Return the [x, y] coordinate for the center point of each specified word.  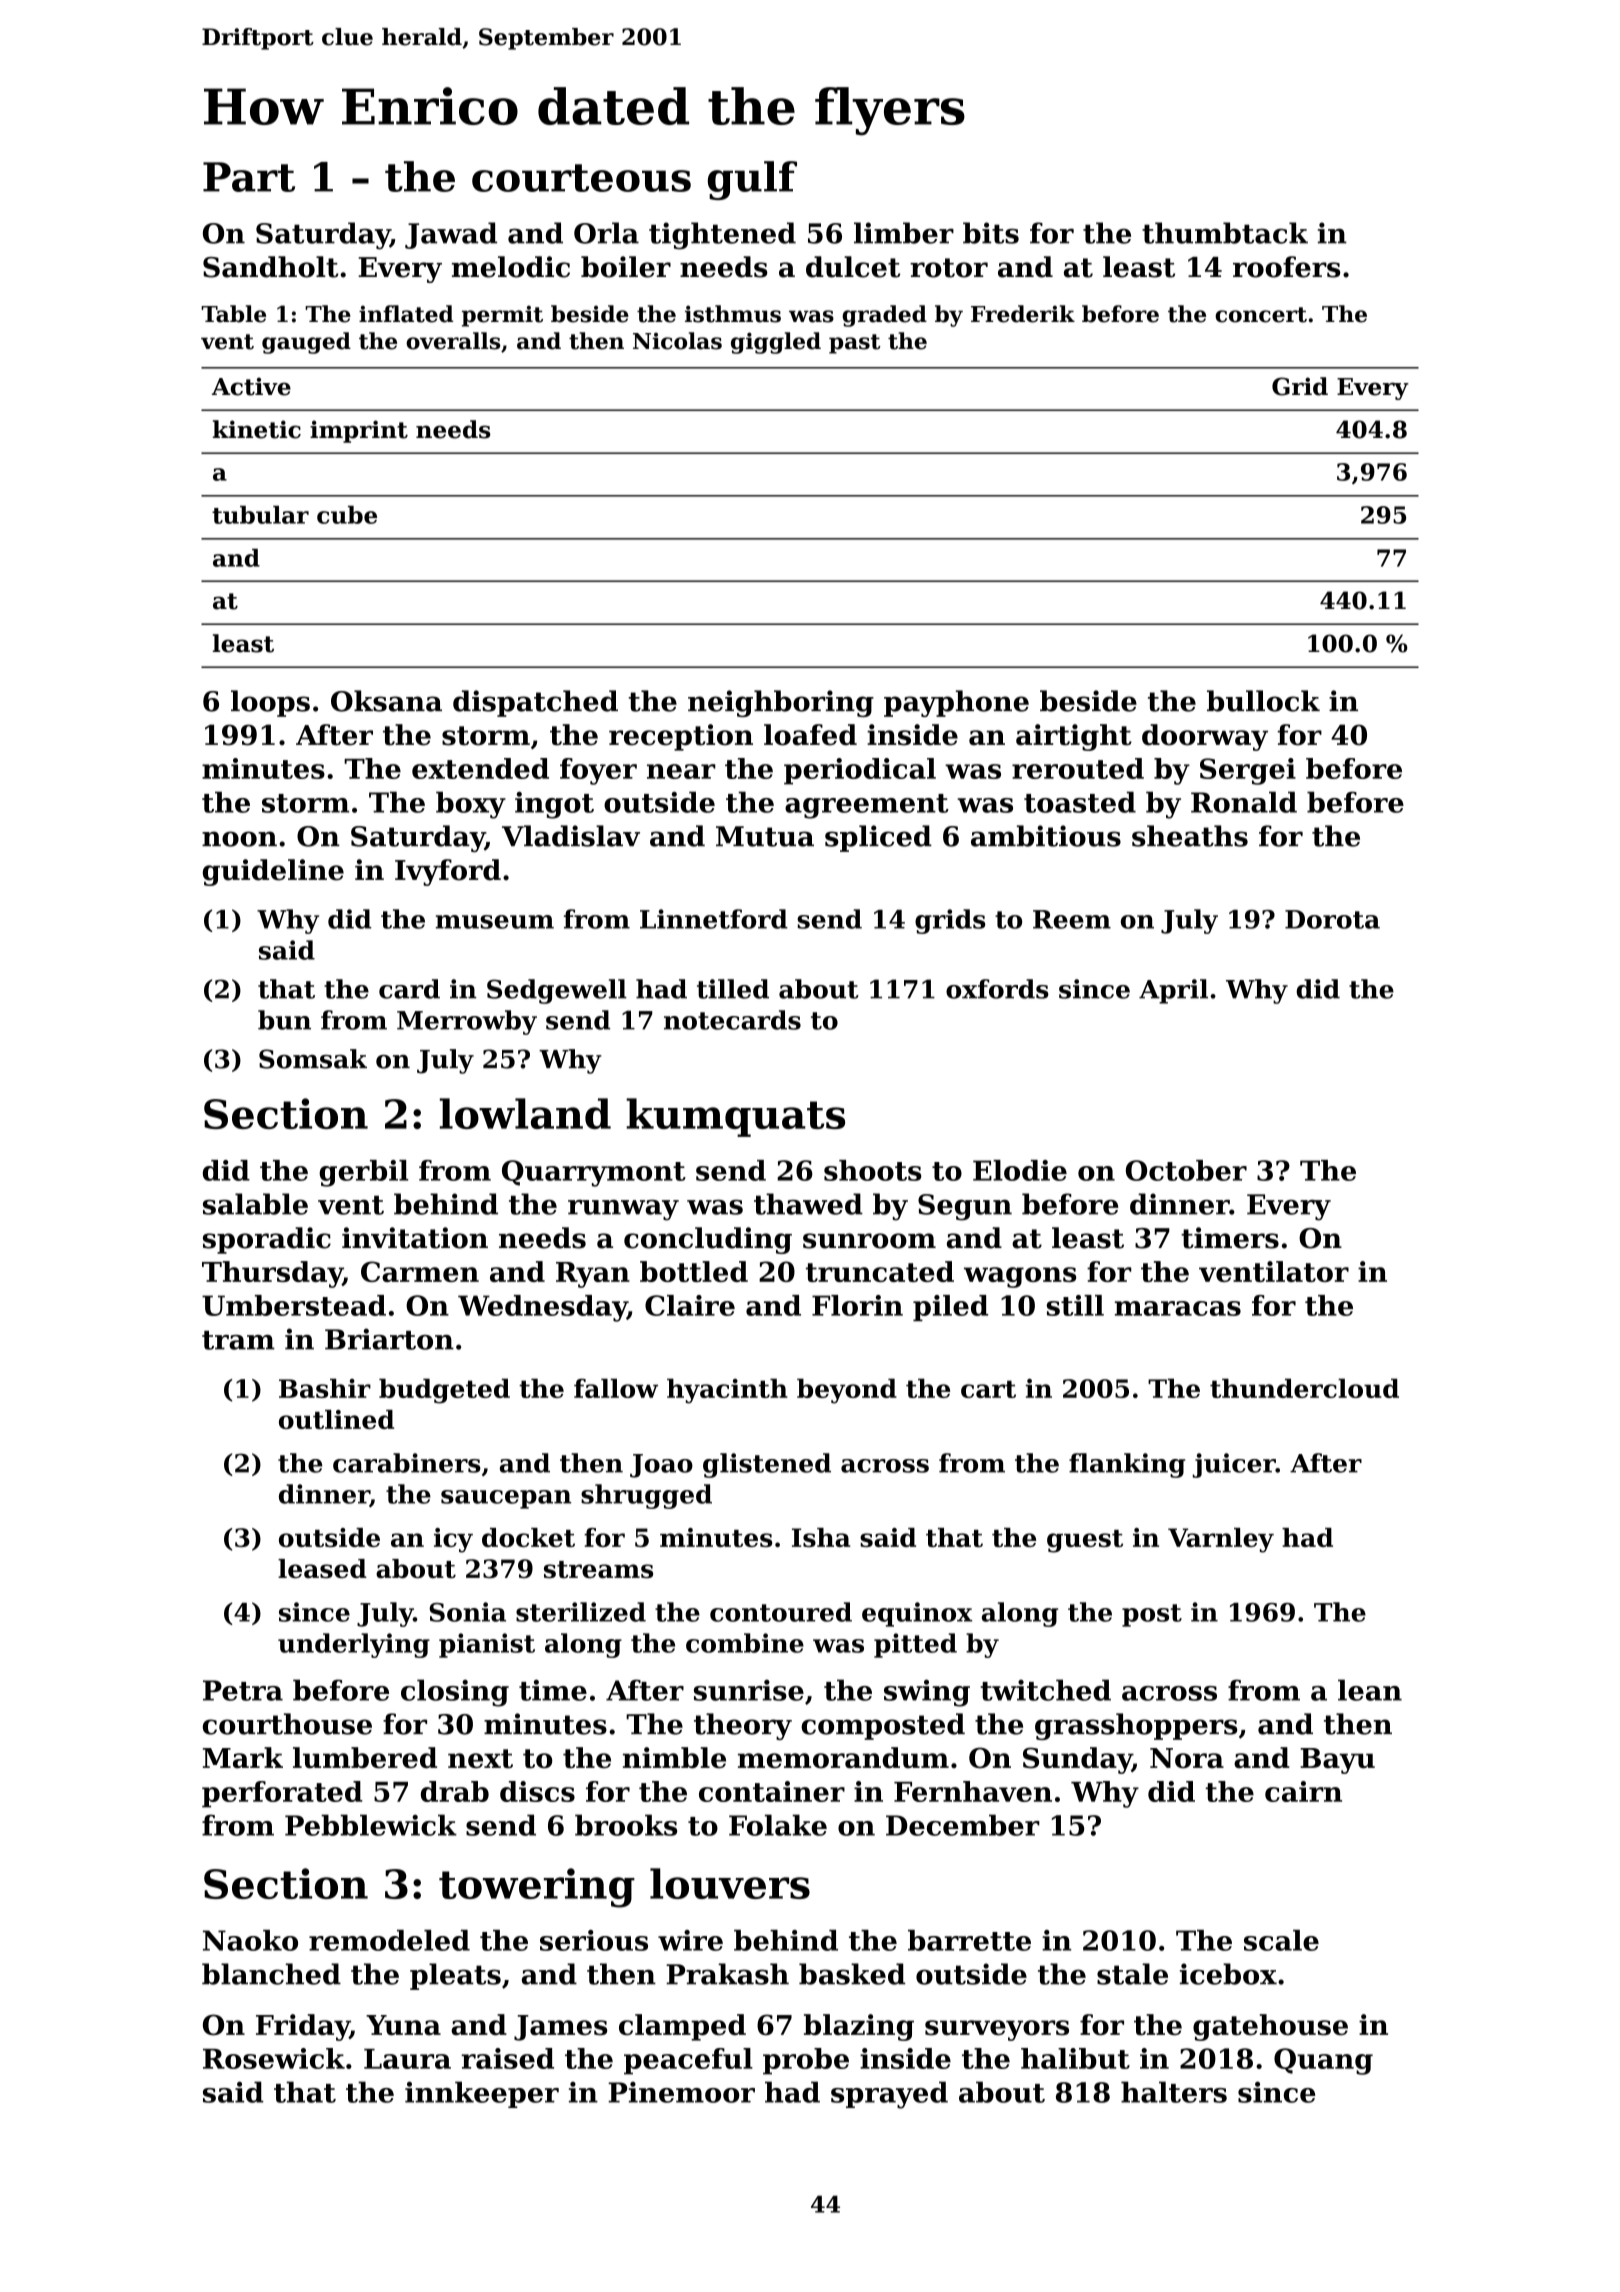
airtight [1074, 737]
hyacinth [727, 1391]
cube [347, 515]
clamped [682, 2027]
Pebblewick [371, 1825]
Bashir [325, 1388]
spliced [878, 838]
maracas [1178, 1308]
